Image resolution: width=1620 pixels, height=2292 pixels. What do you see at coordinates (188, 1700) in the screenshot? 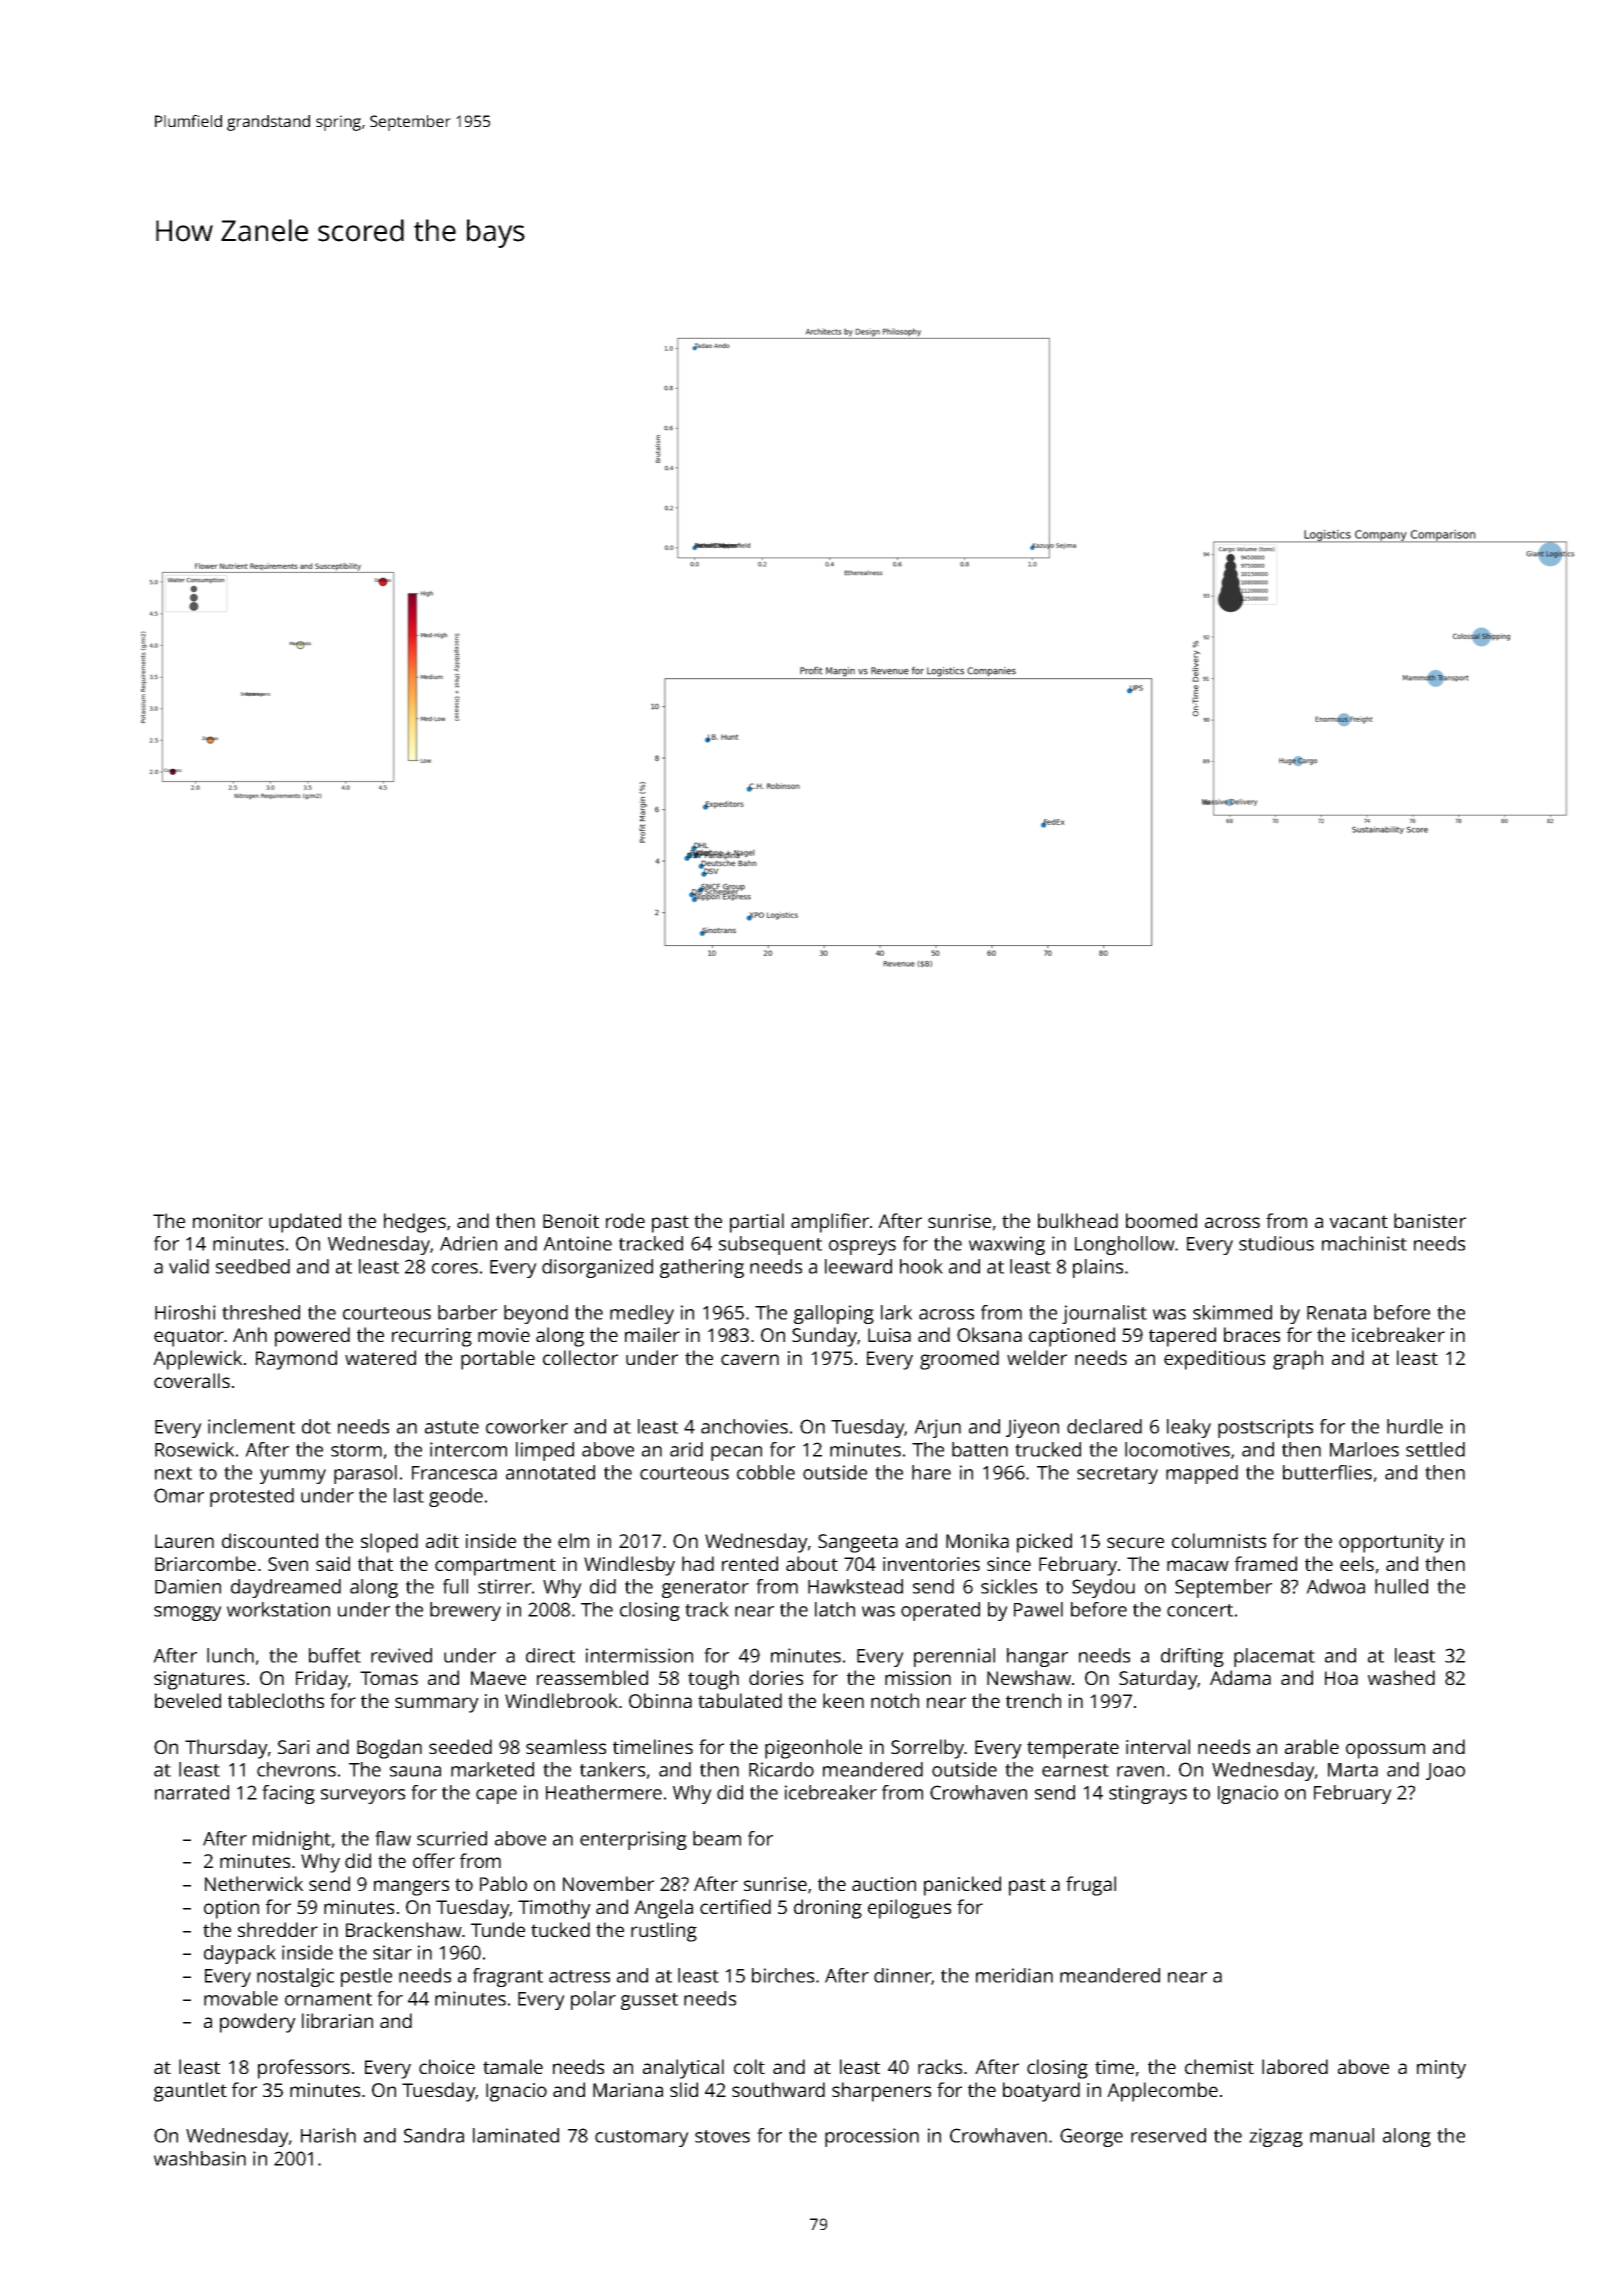
I see `beveled` at bounding box center [188, 1700].
